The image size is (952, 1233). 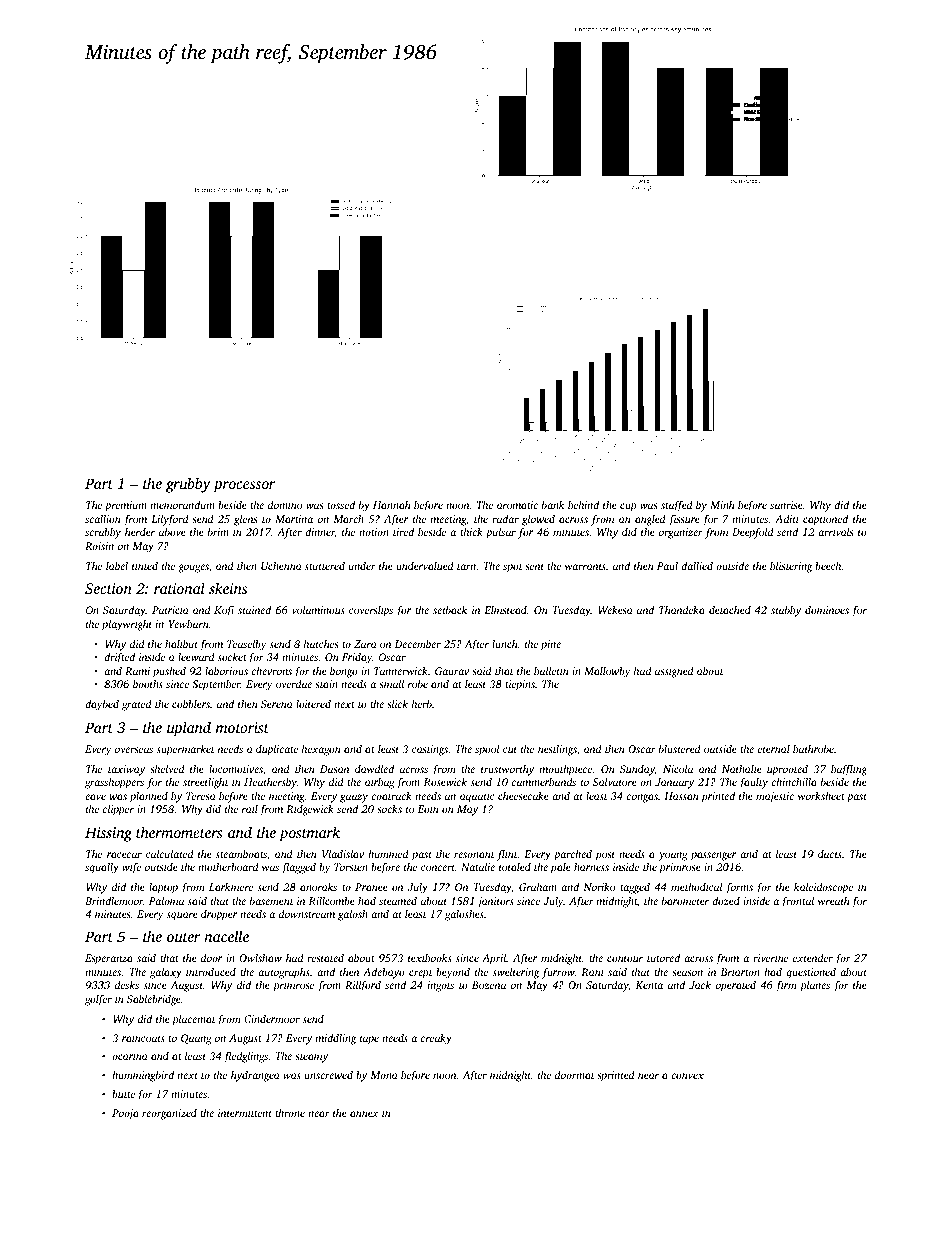 What do you see at coordinates (722, 505) in the screenshot?
I see `Minh` at bounding box center [722, 505].
